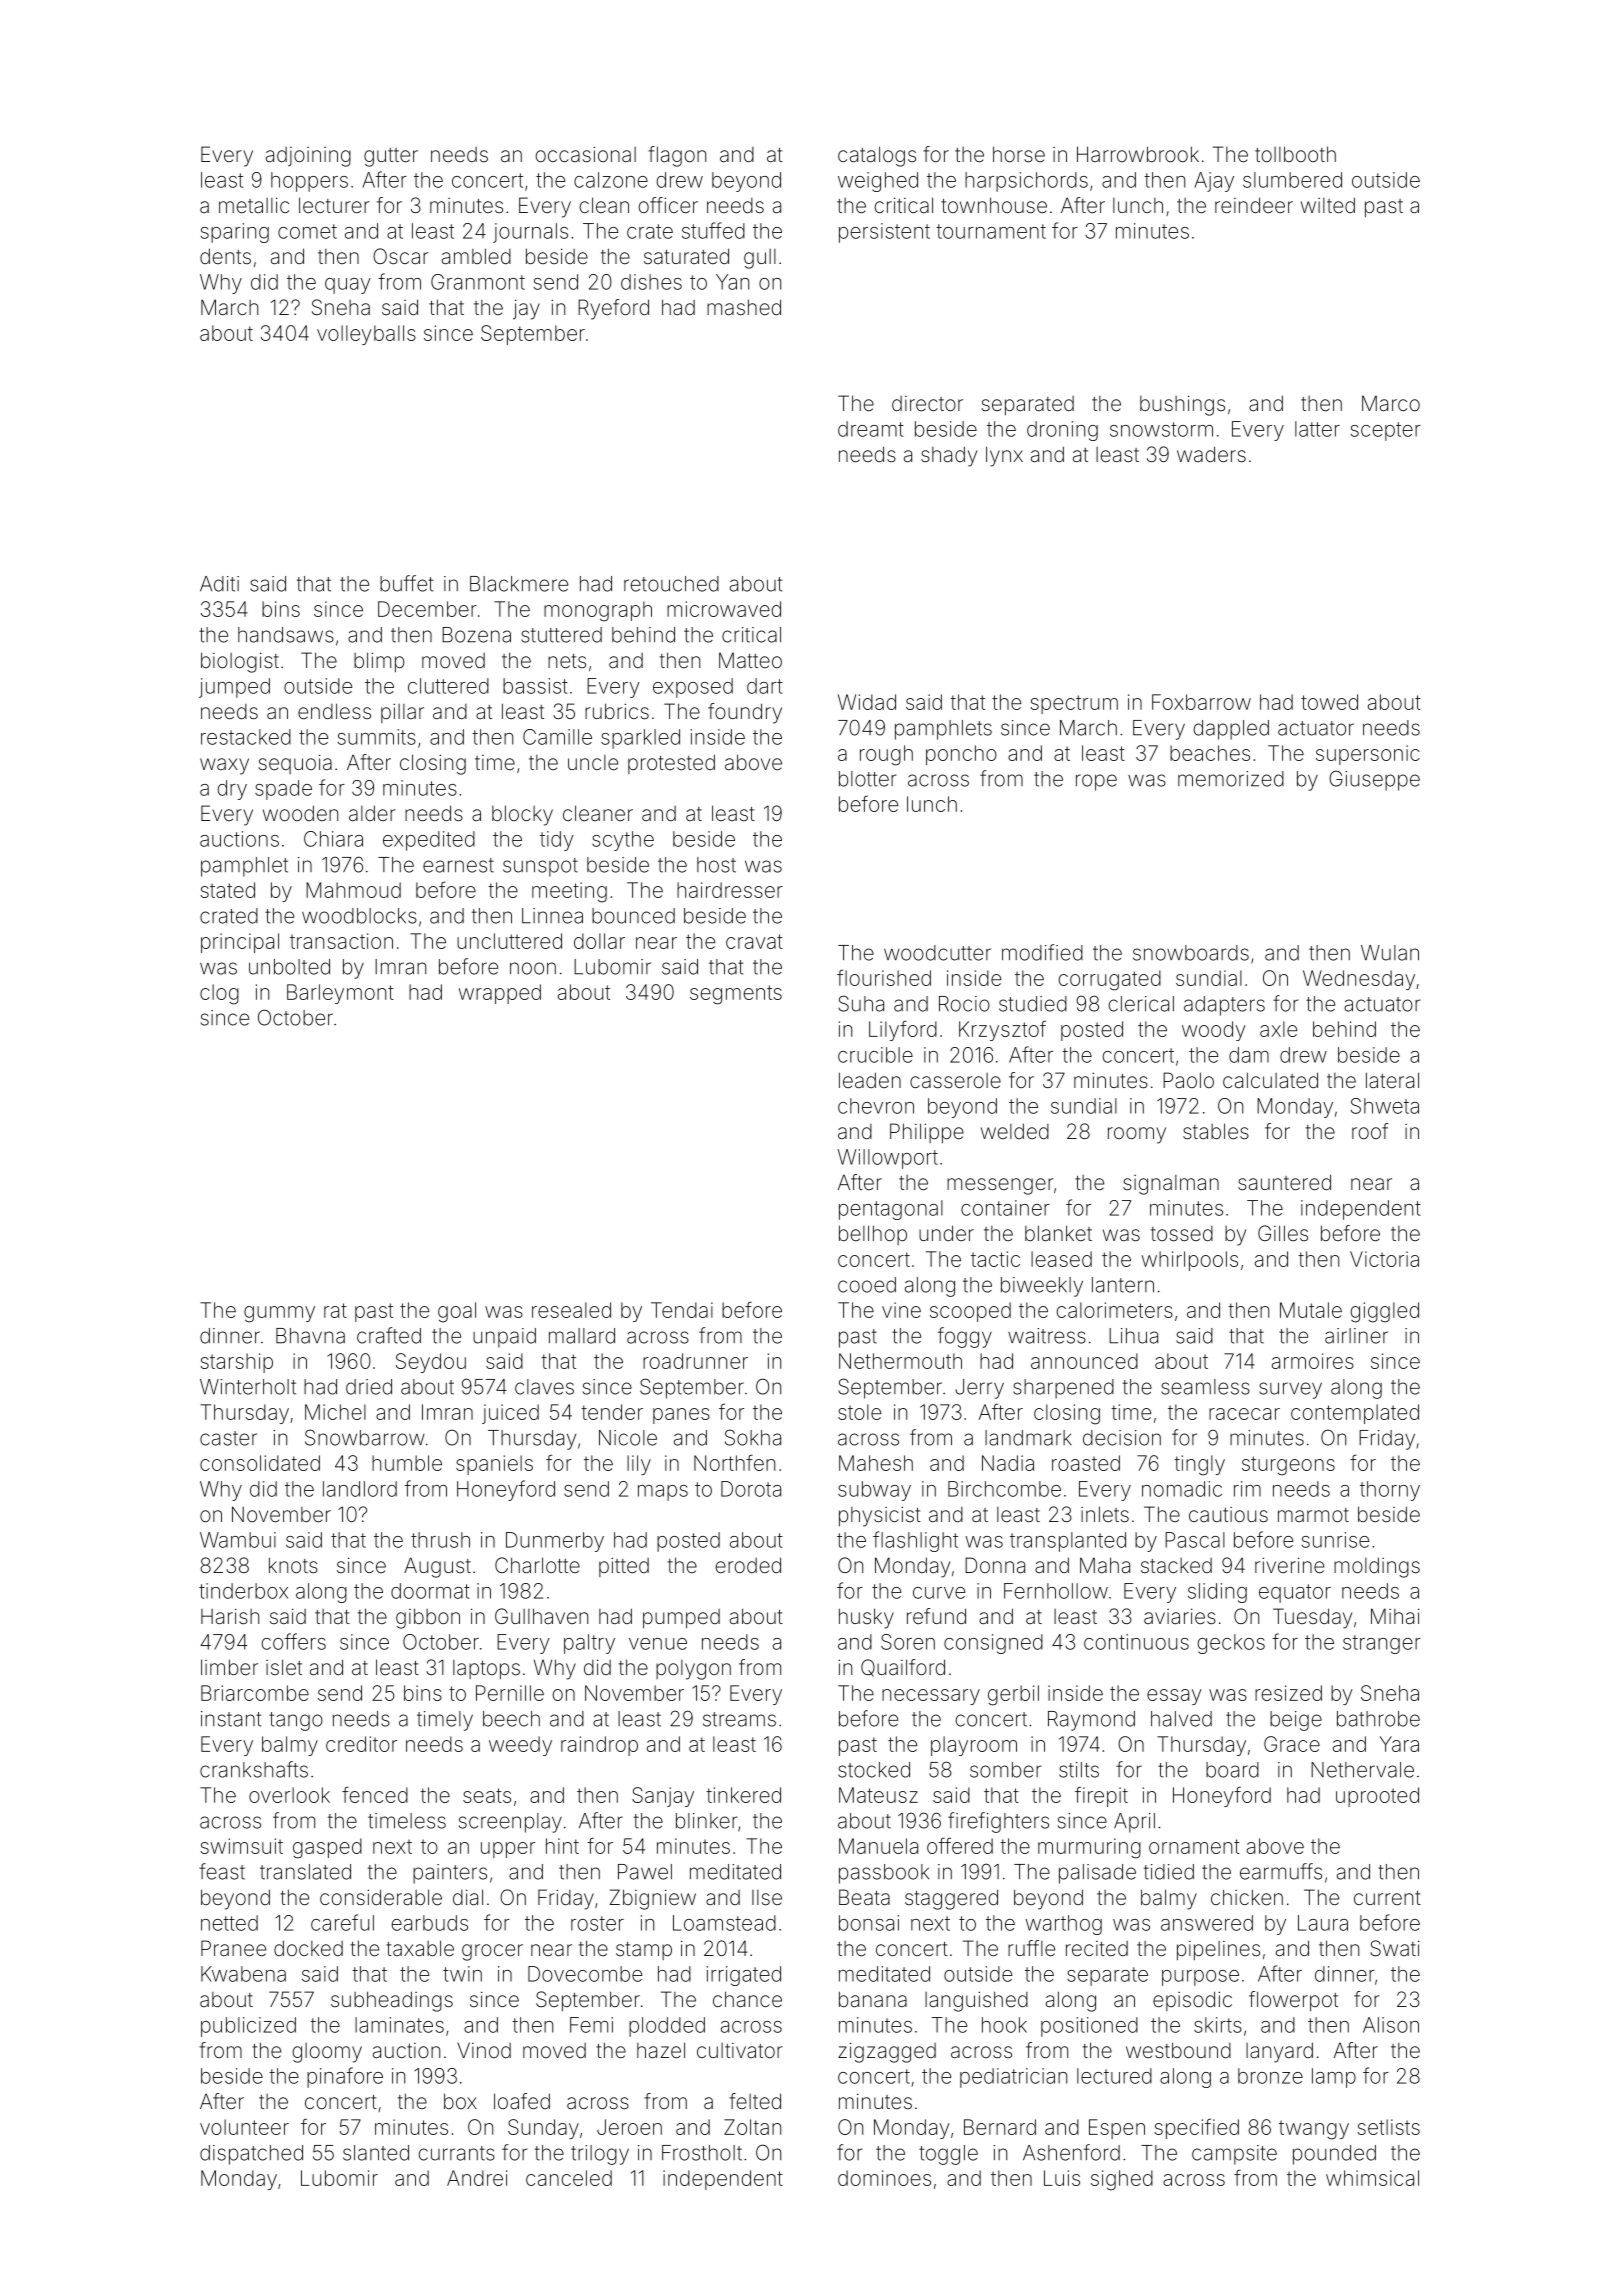 This page has height=2292, width=1620. Describe the element at coordinates (477, 2178) in the page. I see `Andrei` at that location.
